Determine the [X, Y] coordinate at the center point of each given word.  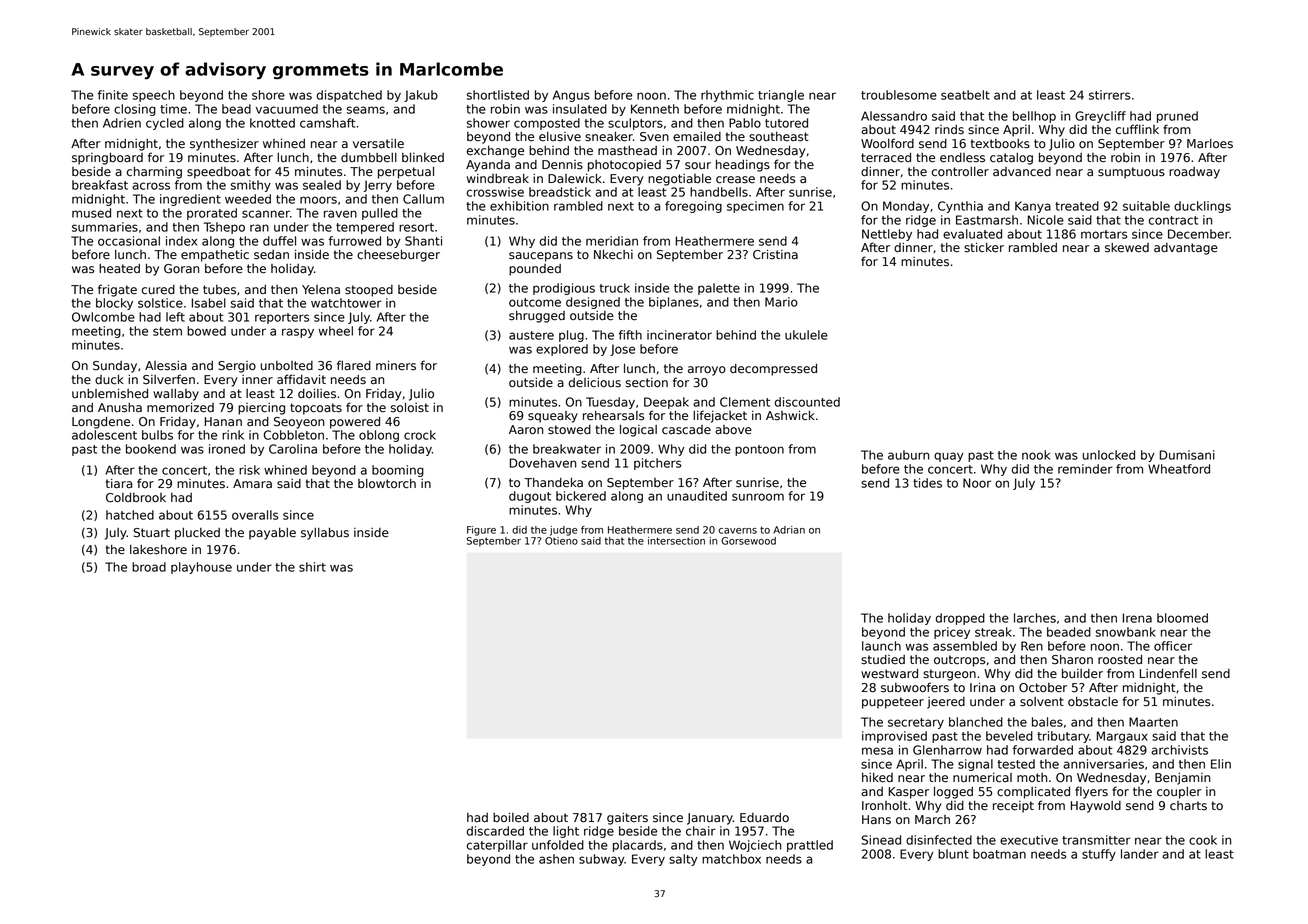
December [1199, 234]
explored [562, 350]
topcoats [316, 409]
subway [602, 860]
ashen [556, 859]
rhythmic [727, 96]
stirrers [1109, 95]
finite [113, 95]
